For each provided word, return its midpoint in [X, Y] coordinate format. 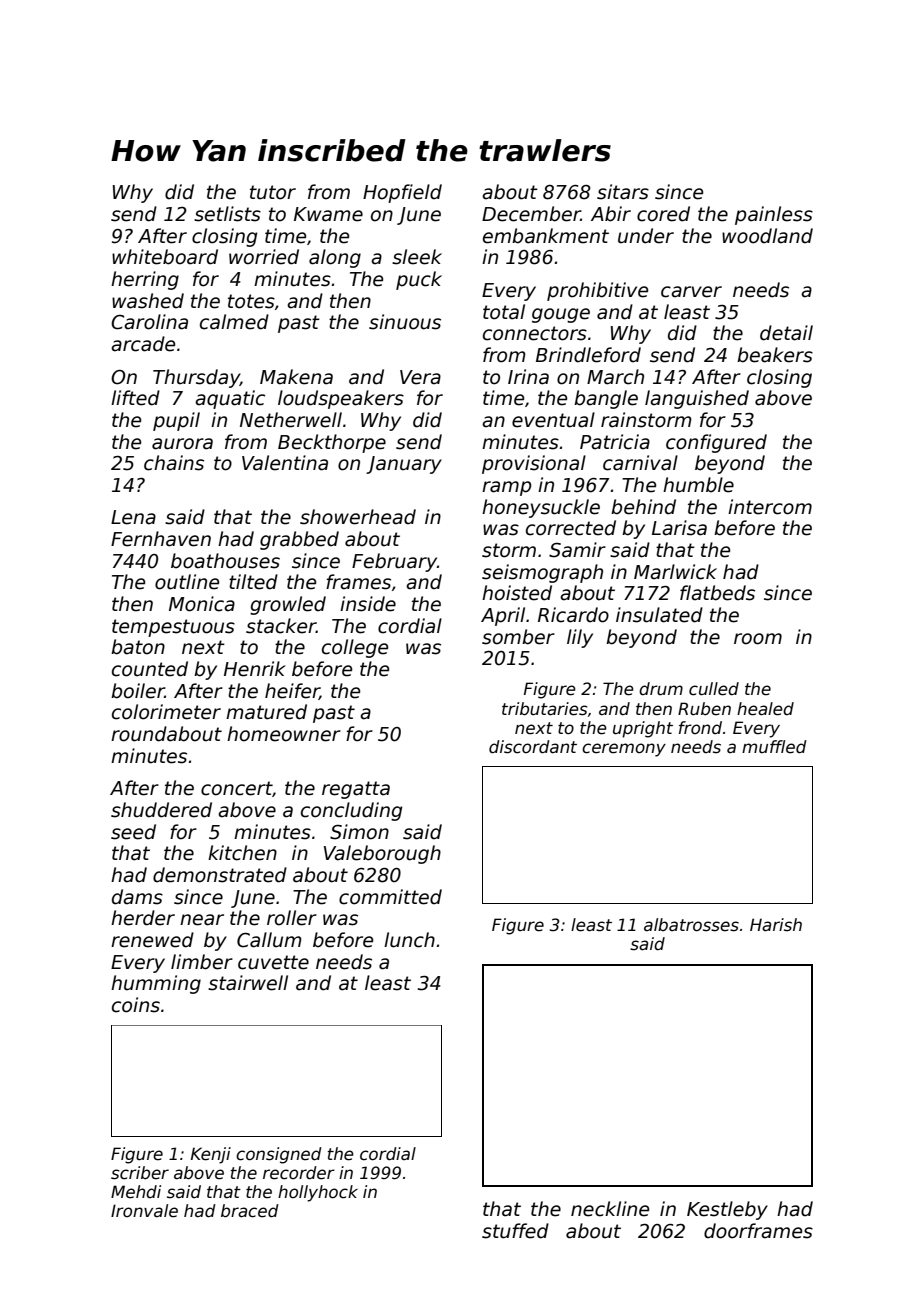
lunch [409, 940]
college [355, 648]
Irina [528, 377]
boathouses [225, 561]
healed [765, 709]
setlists [227, 214]
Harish [776, 925]
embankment [546, 236]
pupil [176, 421]
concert [237, 789]
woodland [767, 236]
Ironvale [144, 1211]
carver [691, 292]
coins [136, 1005]
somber [518, 637]
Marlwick [675, 572]
